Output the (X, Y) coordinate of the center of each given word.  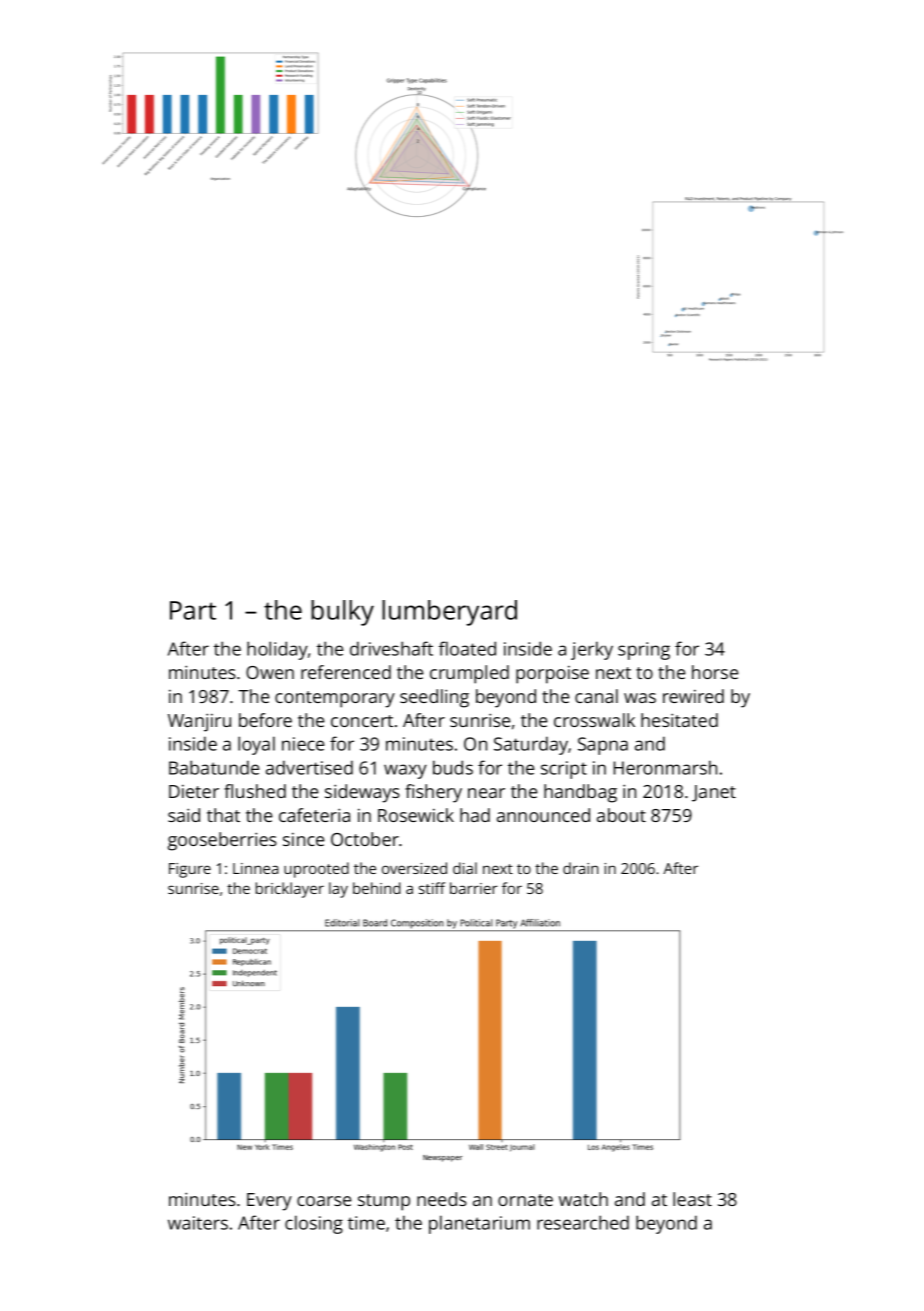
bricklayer (290, 890)
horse (715, 672)
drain (580, 868)
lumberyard (449, 613)
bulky (342, 613)
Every (269, 1202)
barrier (474, 888)
